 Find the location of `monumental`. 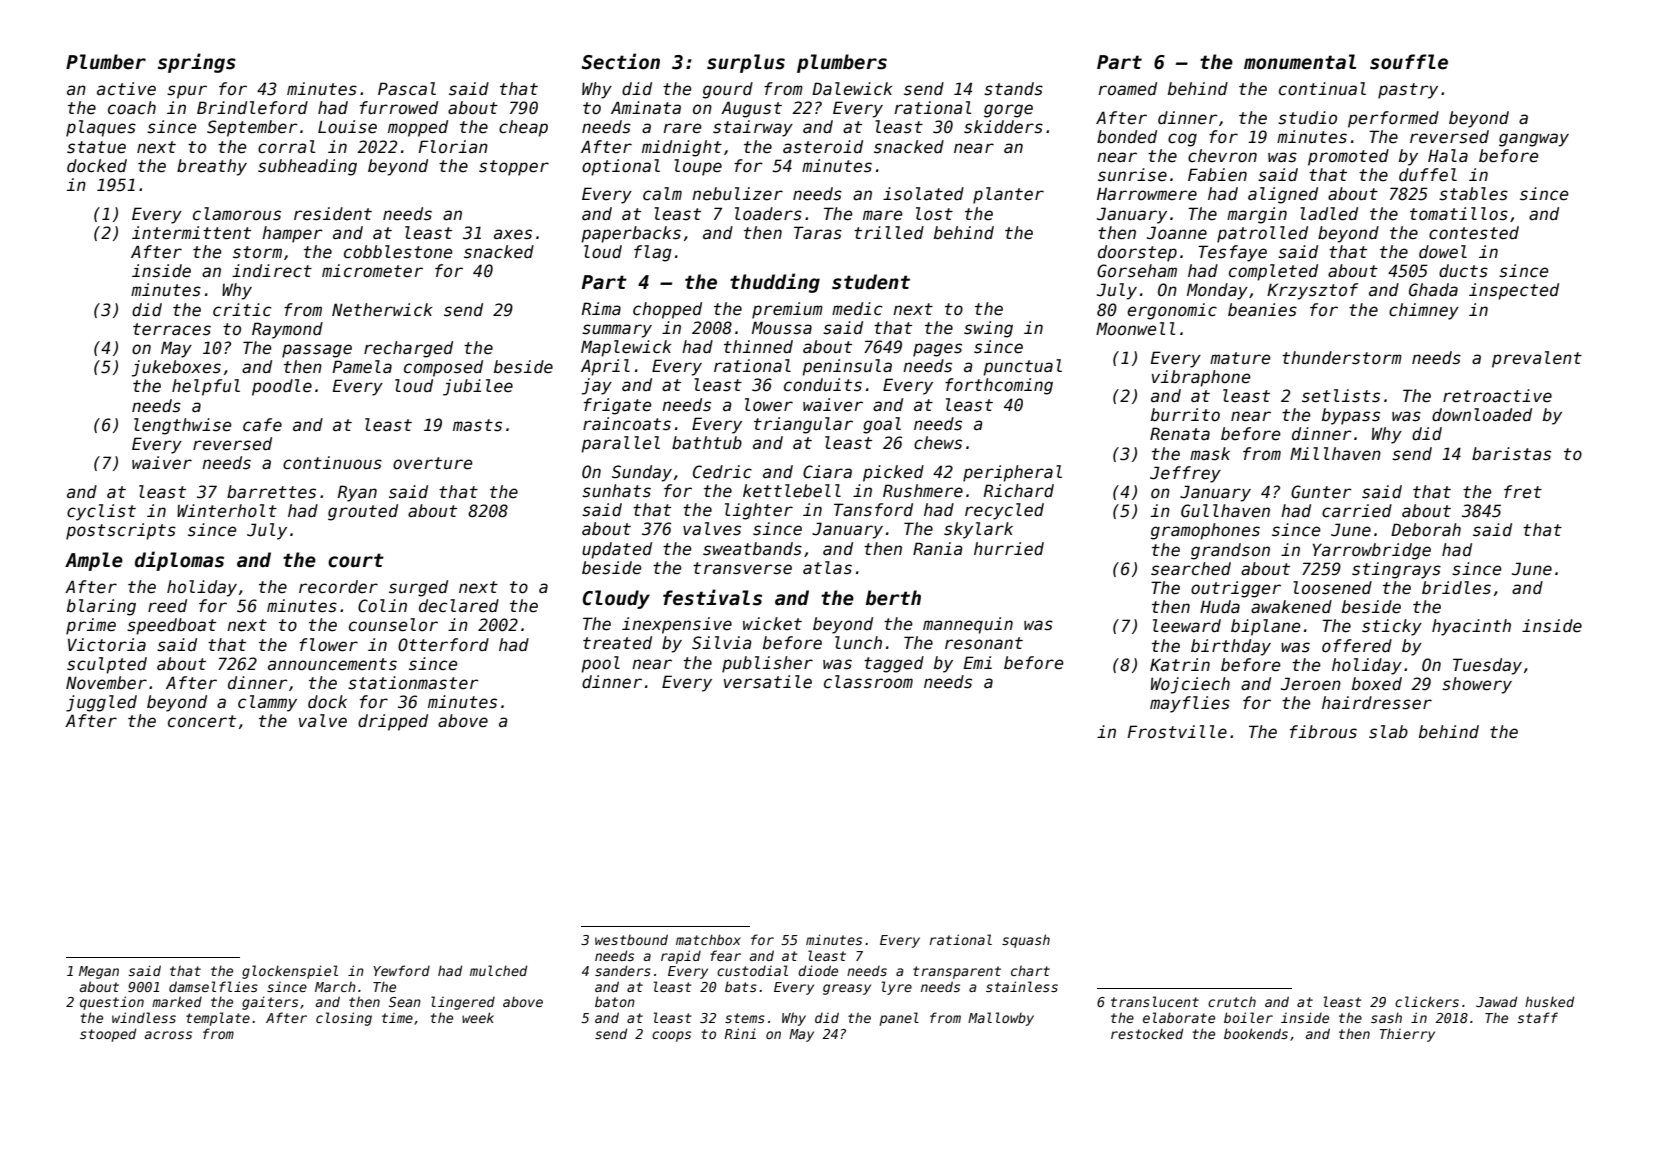

monumental is located at coordinates (1300, 62).
